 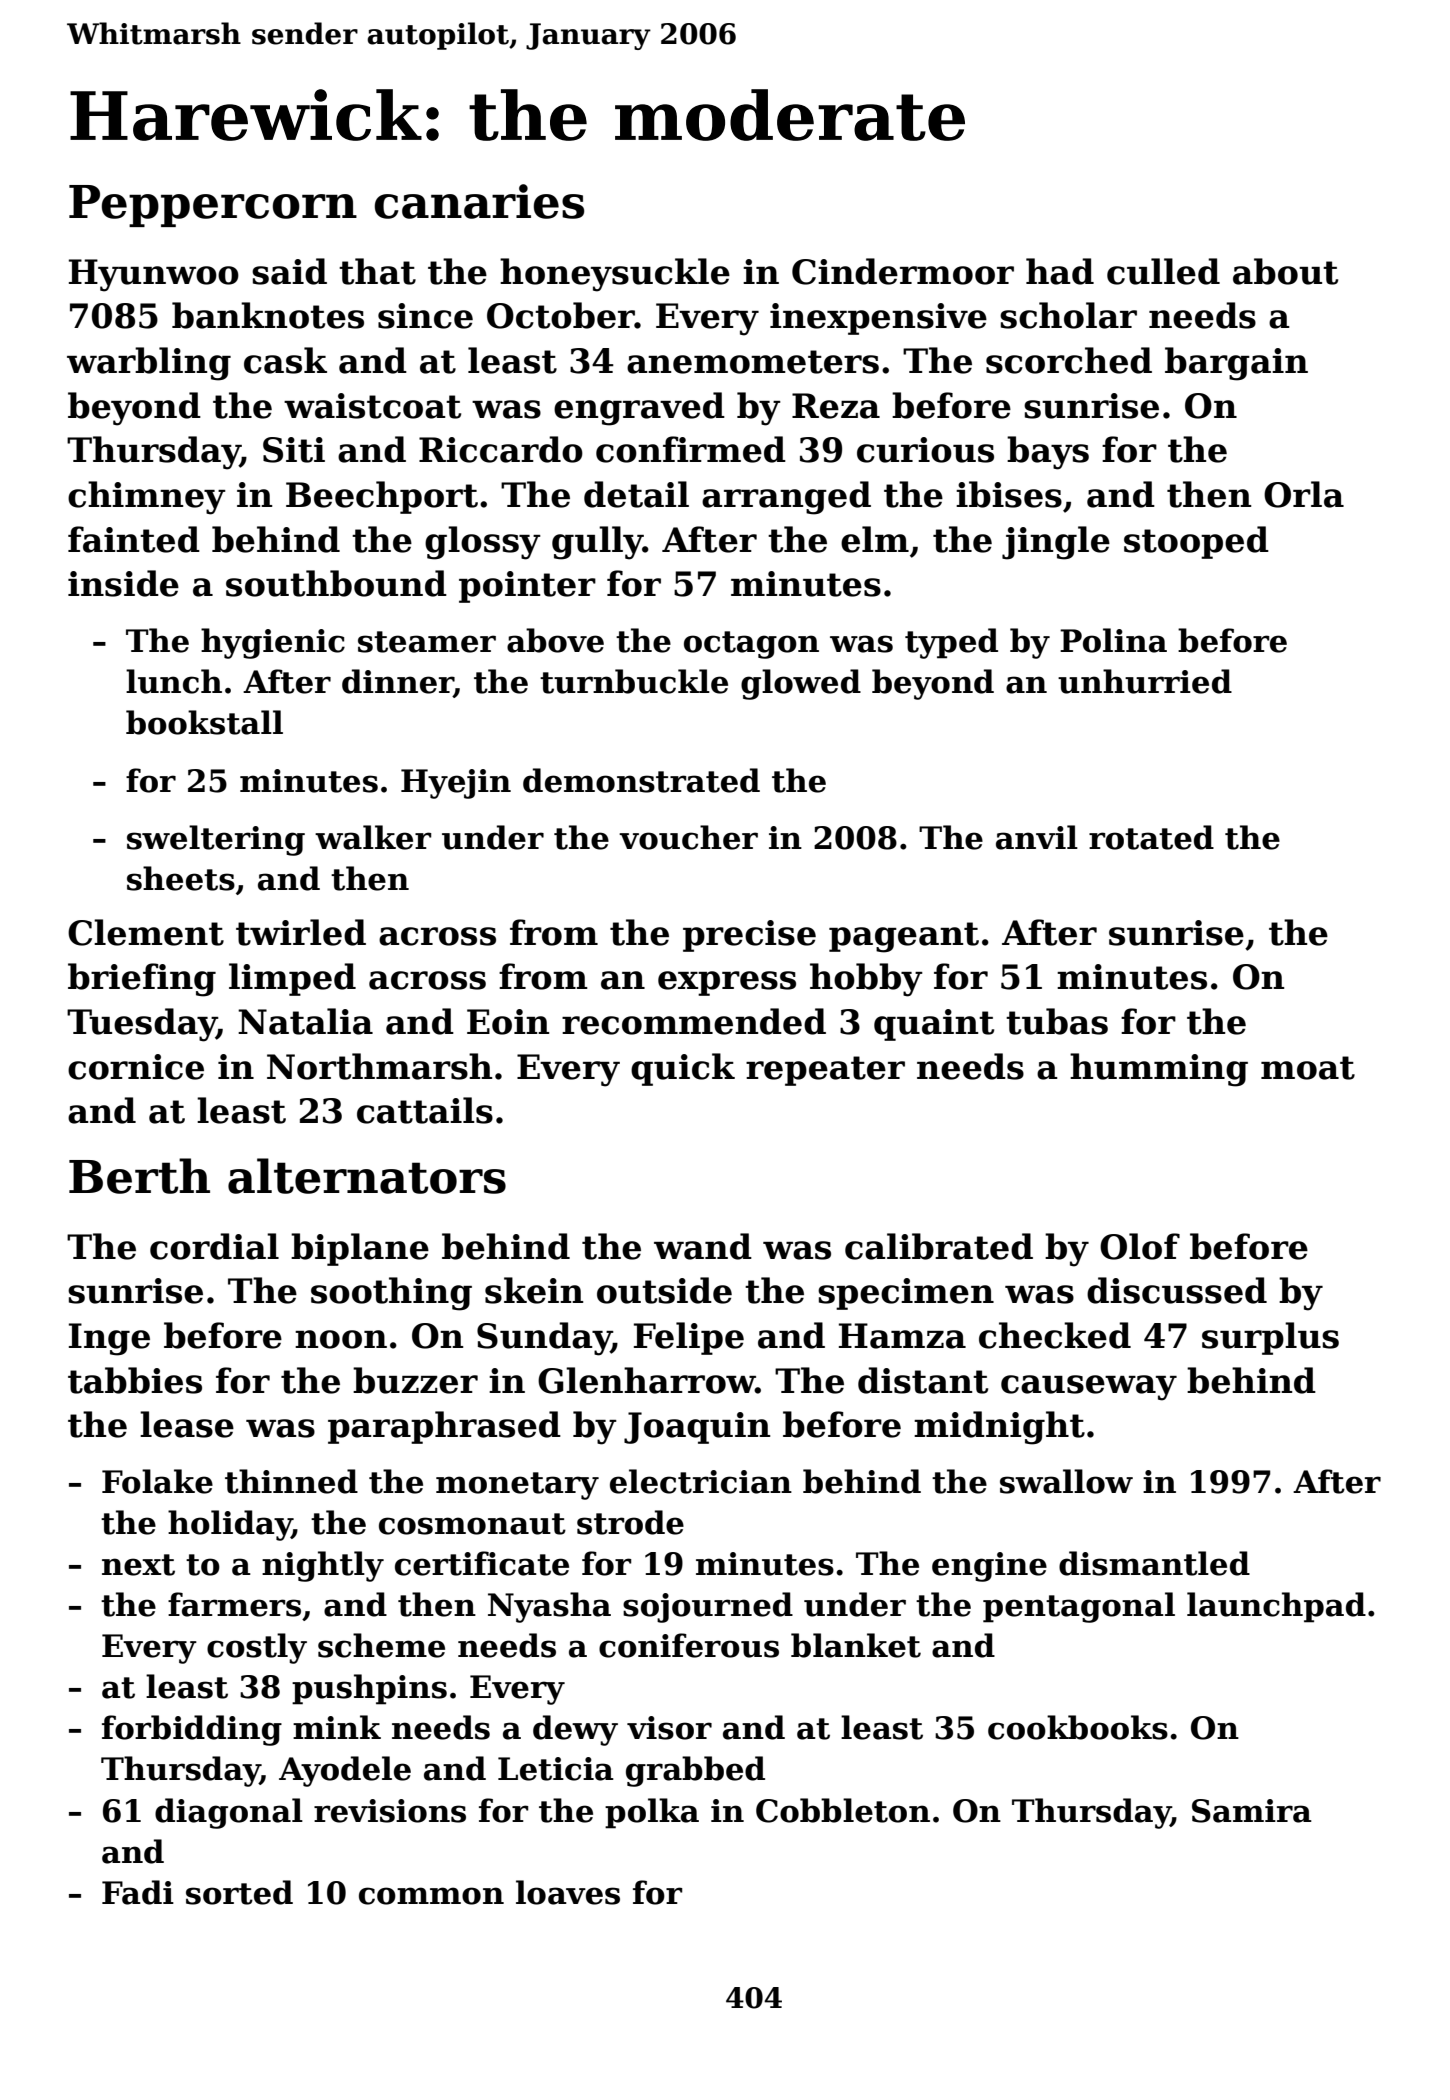 What do you see at coordinates (382, 497) in the document?
I see `Beechport` at bounding box center [382, 497].
